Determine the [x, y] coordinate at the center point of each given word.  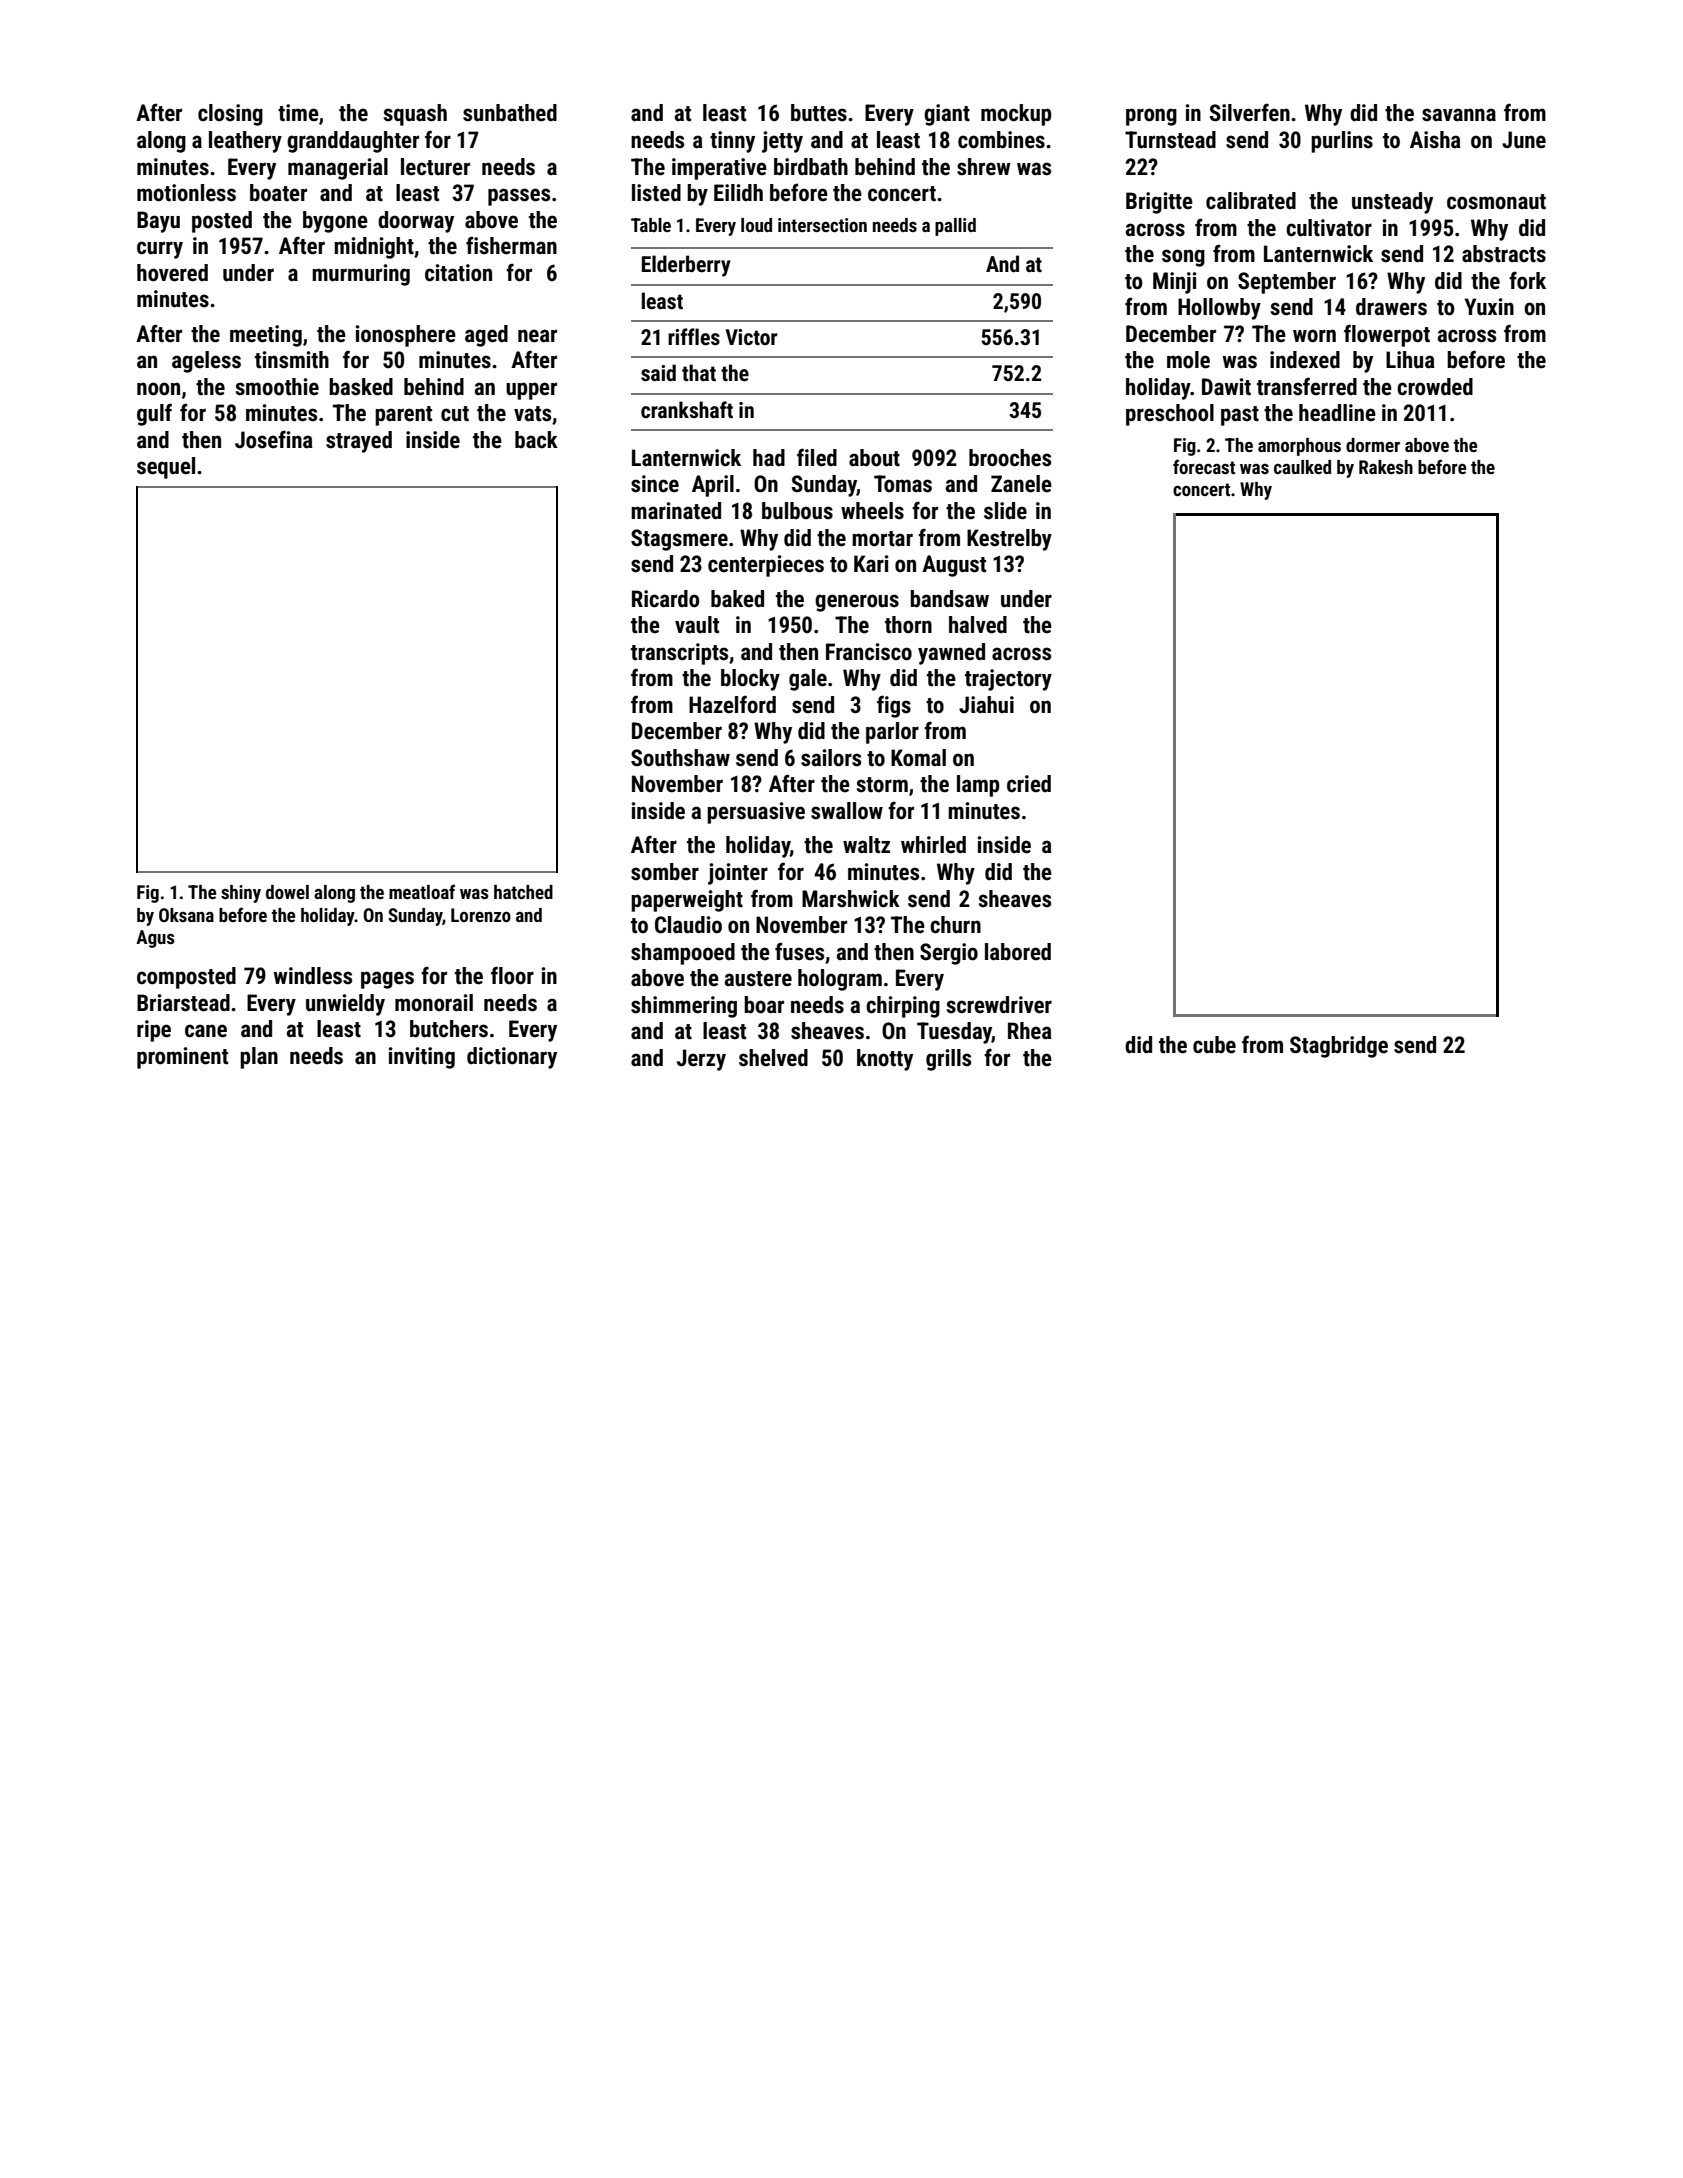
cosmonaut [1496, 202]
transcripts [679, 654]
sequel [166, 468]
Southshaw [680, 758]
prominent [182, 1058]
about [874, 458]
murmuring [361, 275]
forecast [1204, 466]
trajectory [1008, 680]
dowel [287, 892]
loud [756, 225]
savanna [1459, 115]
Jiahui [986, 705]
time [298, 113]
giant [947, 115]
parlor [892, 733]
